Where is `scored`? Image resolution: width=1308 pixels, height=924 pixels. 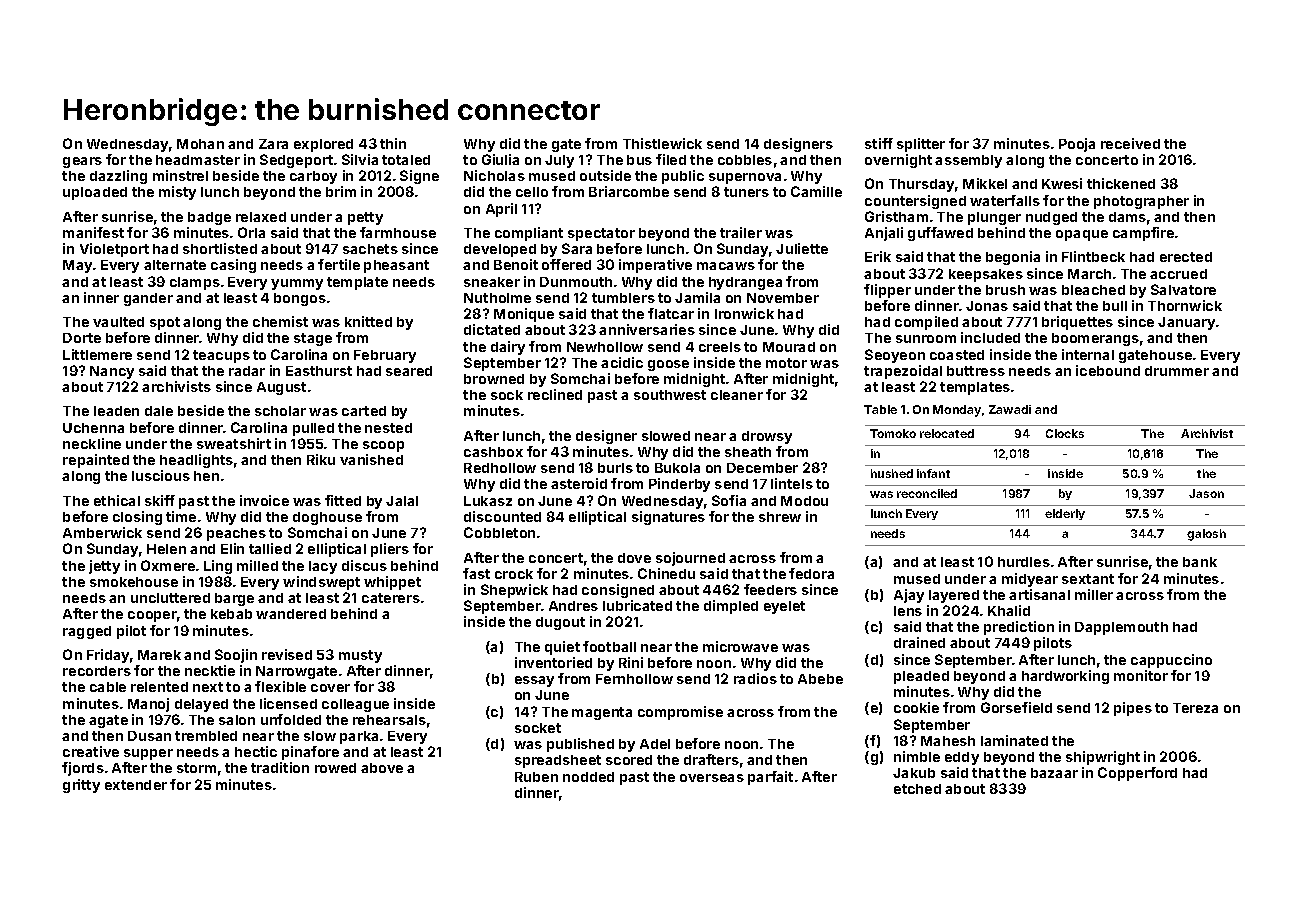 scored is located at coordinates (629, 760).
